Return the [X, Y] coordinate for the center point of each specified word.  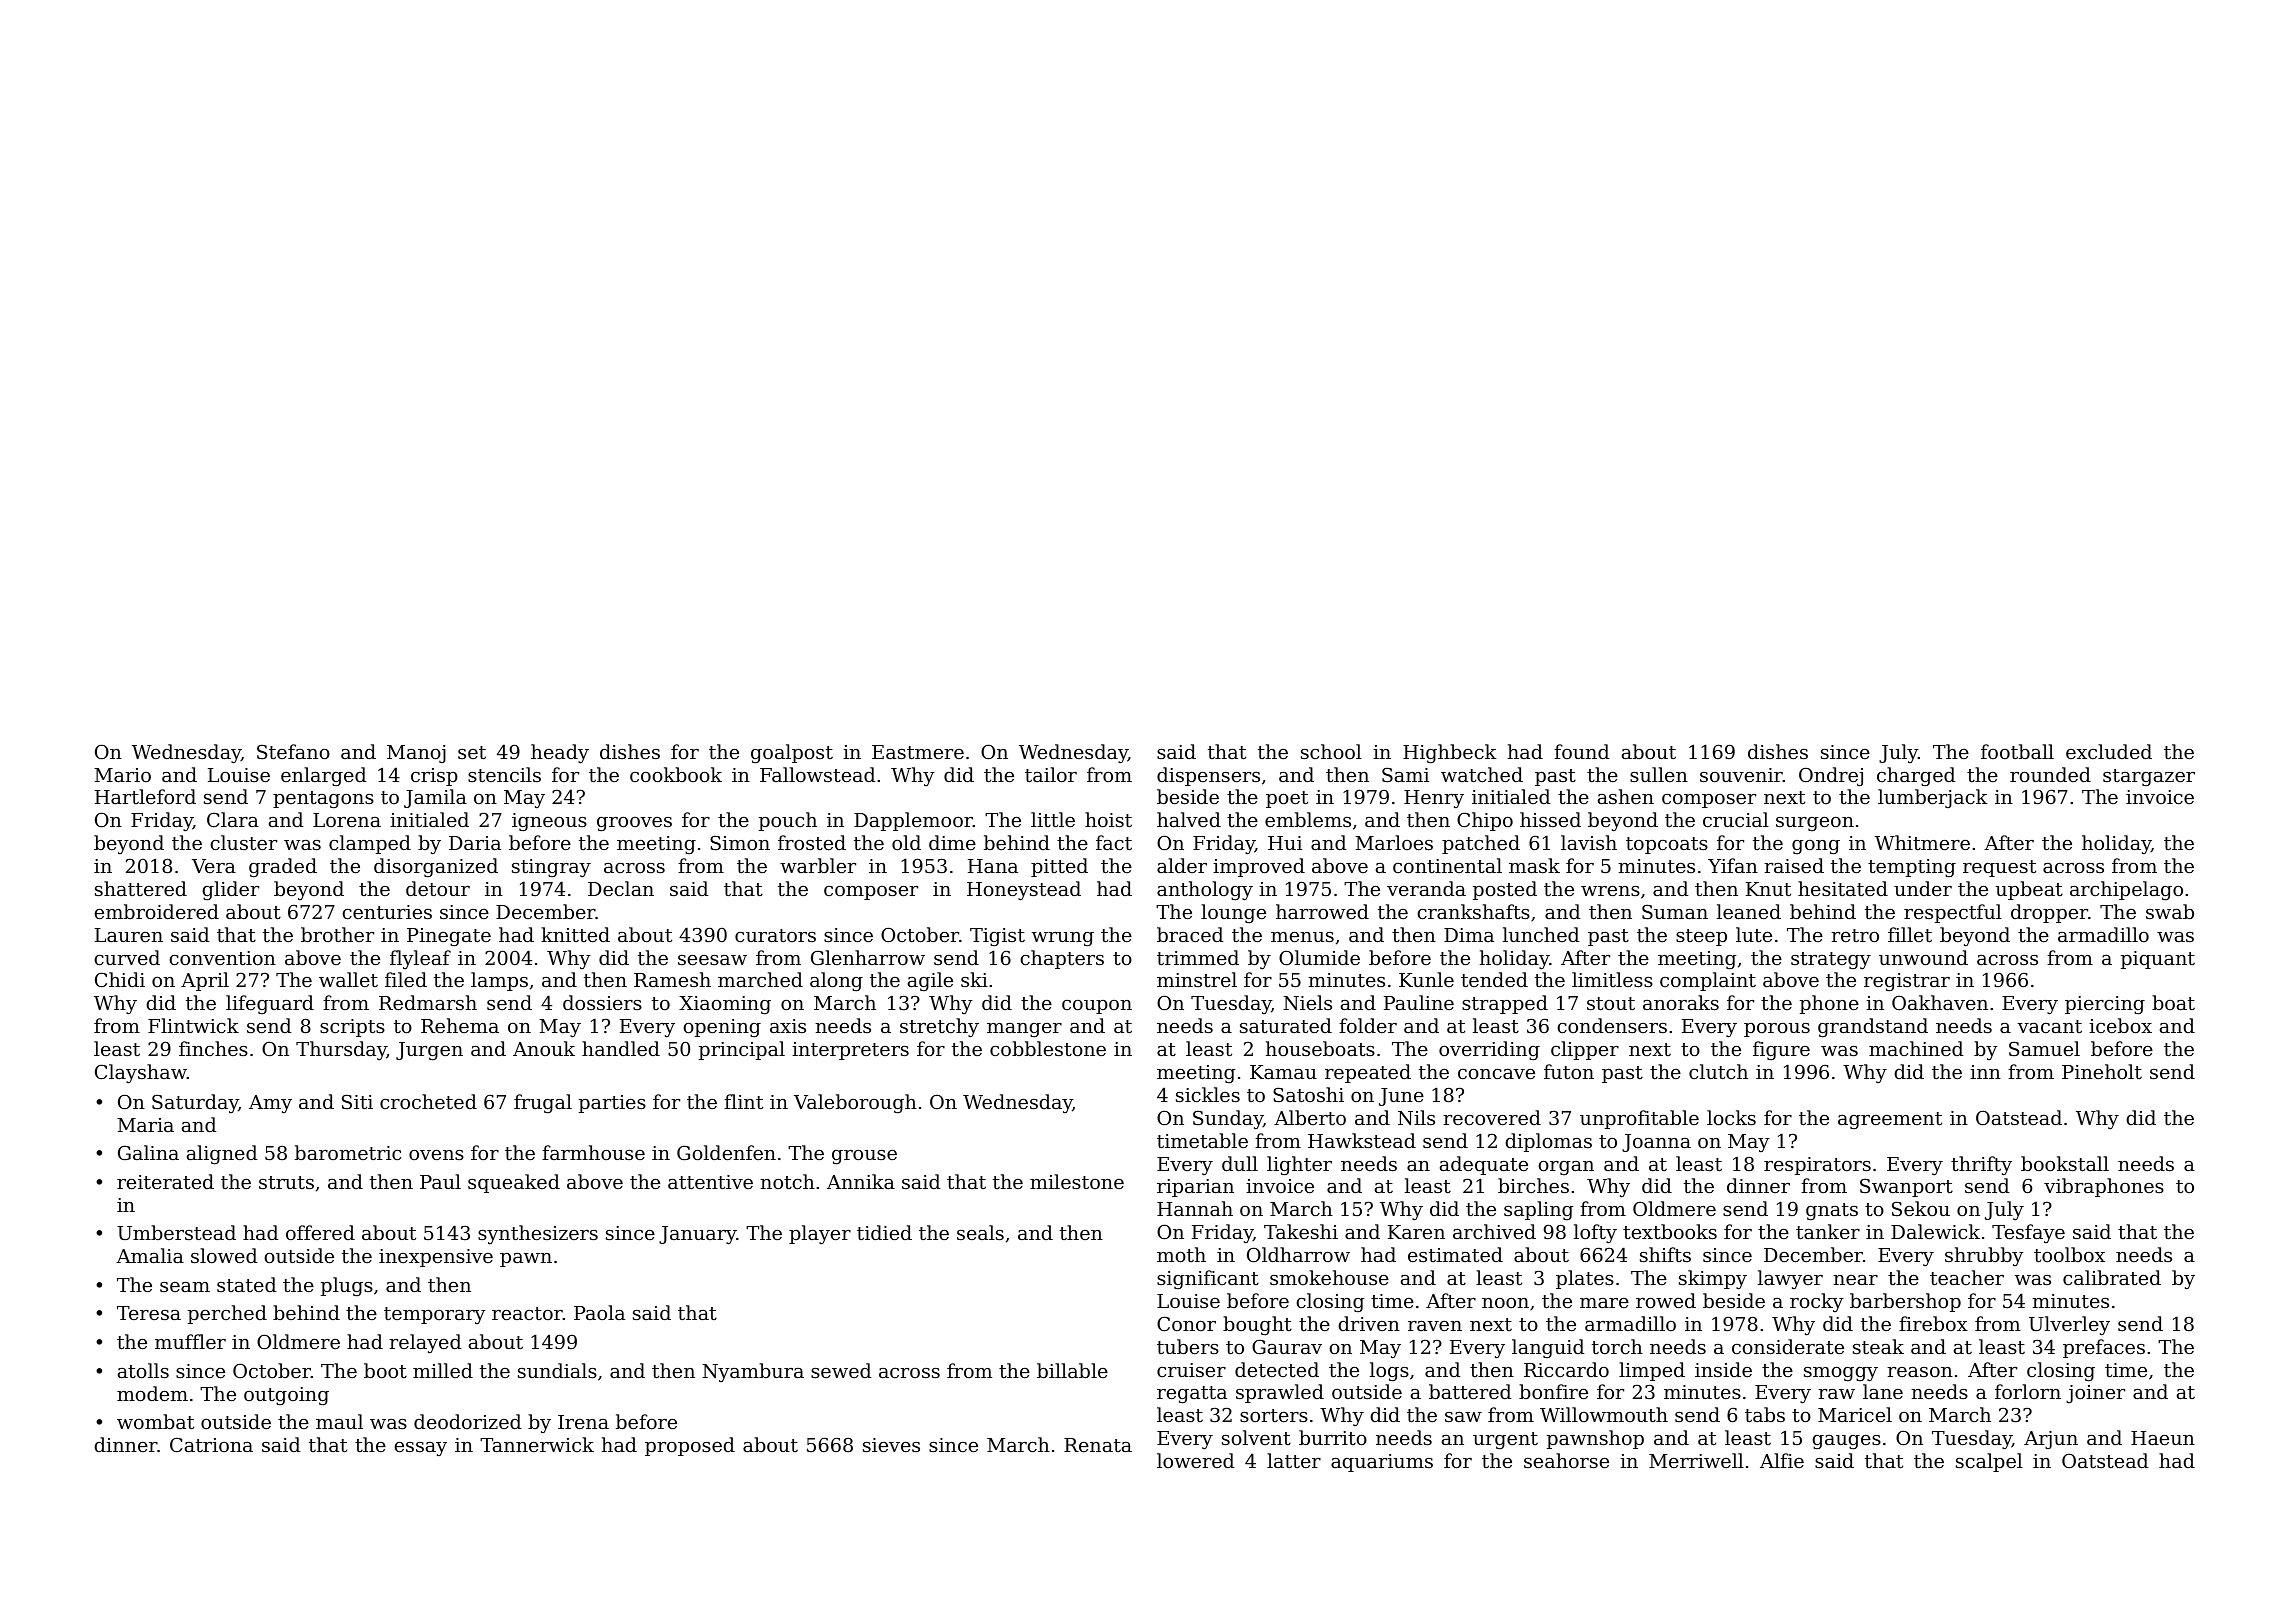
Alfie [1782, 1460]
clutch [1718, 1071]
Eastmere [918, 752]
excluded [2109, 751]
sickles [1208, 1094]
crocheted [428, 1101]
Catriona [211, 1445]
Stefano [293, 751]
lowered [1196, 1460]
